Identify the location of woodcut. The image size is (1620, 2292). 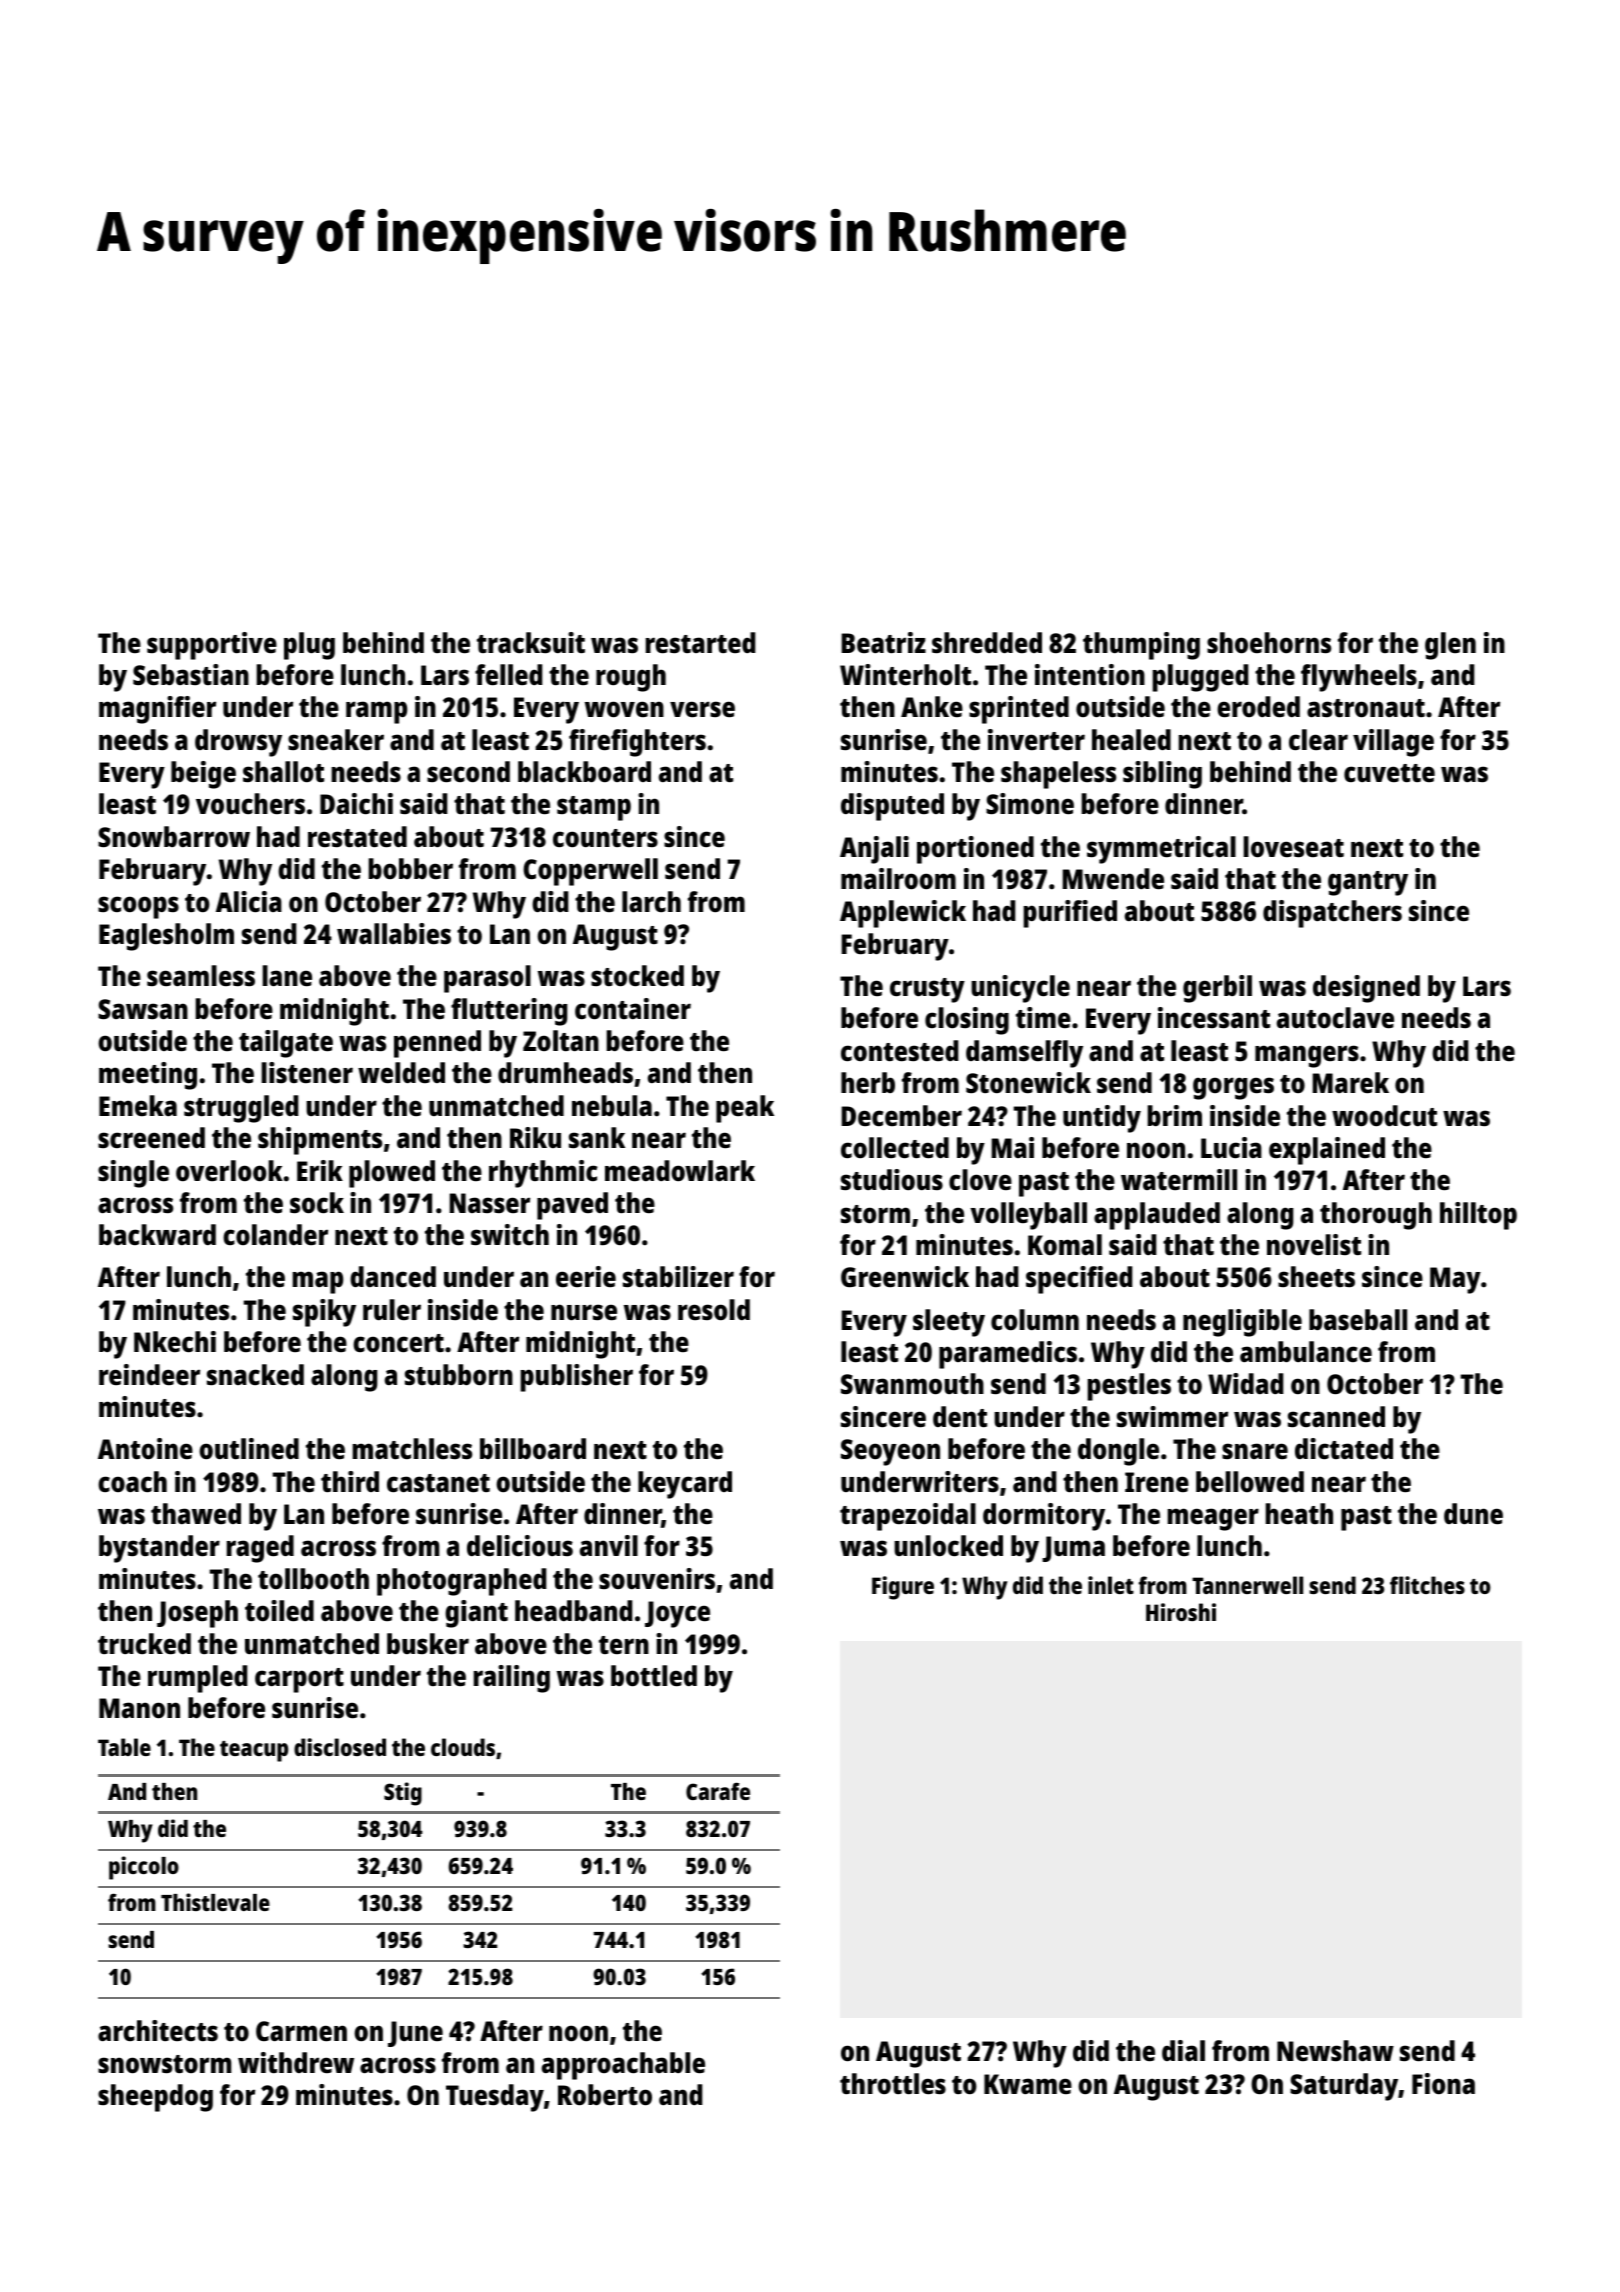
(1384, 1115).
